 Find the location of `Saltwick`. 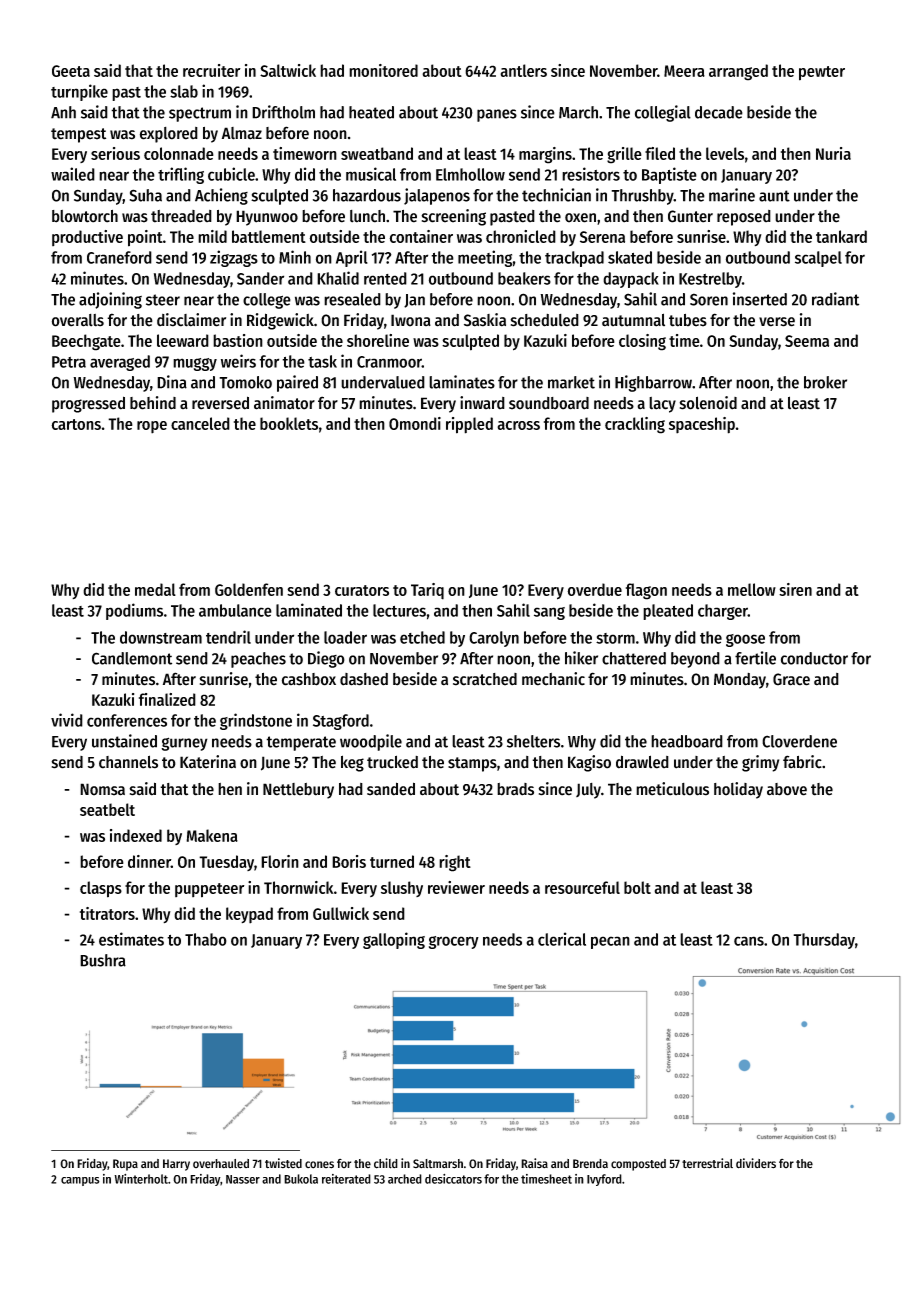

Saltwick is located at coordinates (288, 70).
